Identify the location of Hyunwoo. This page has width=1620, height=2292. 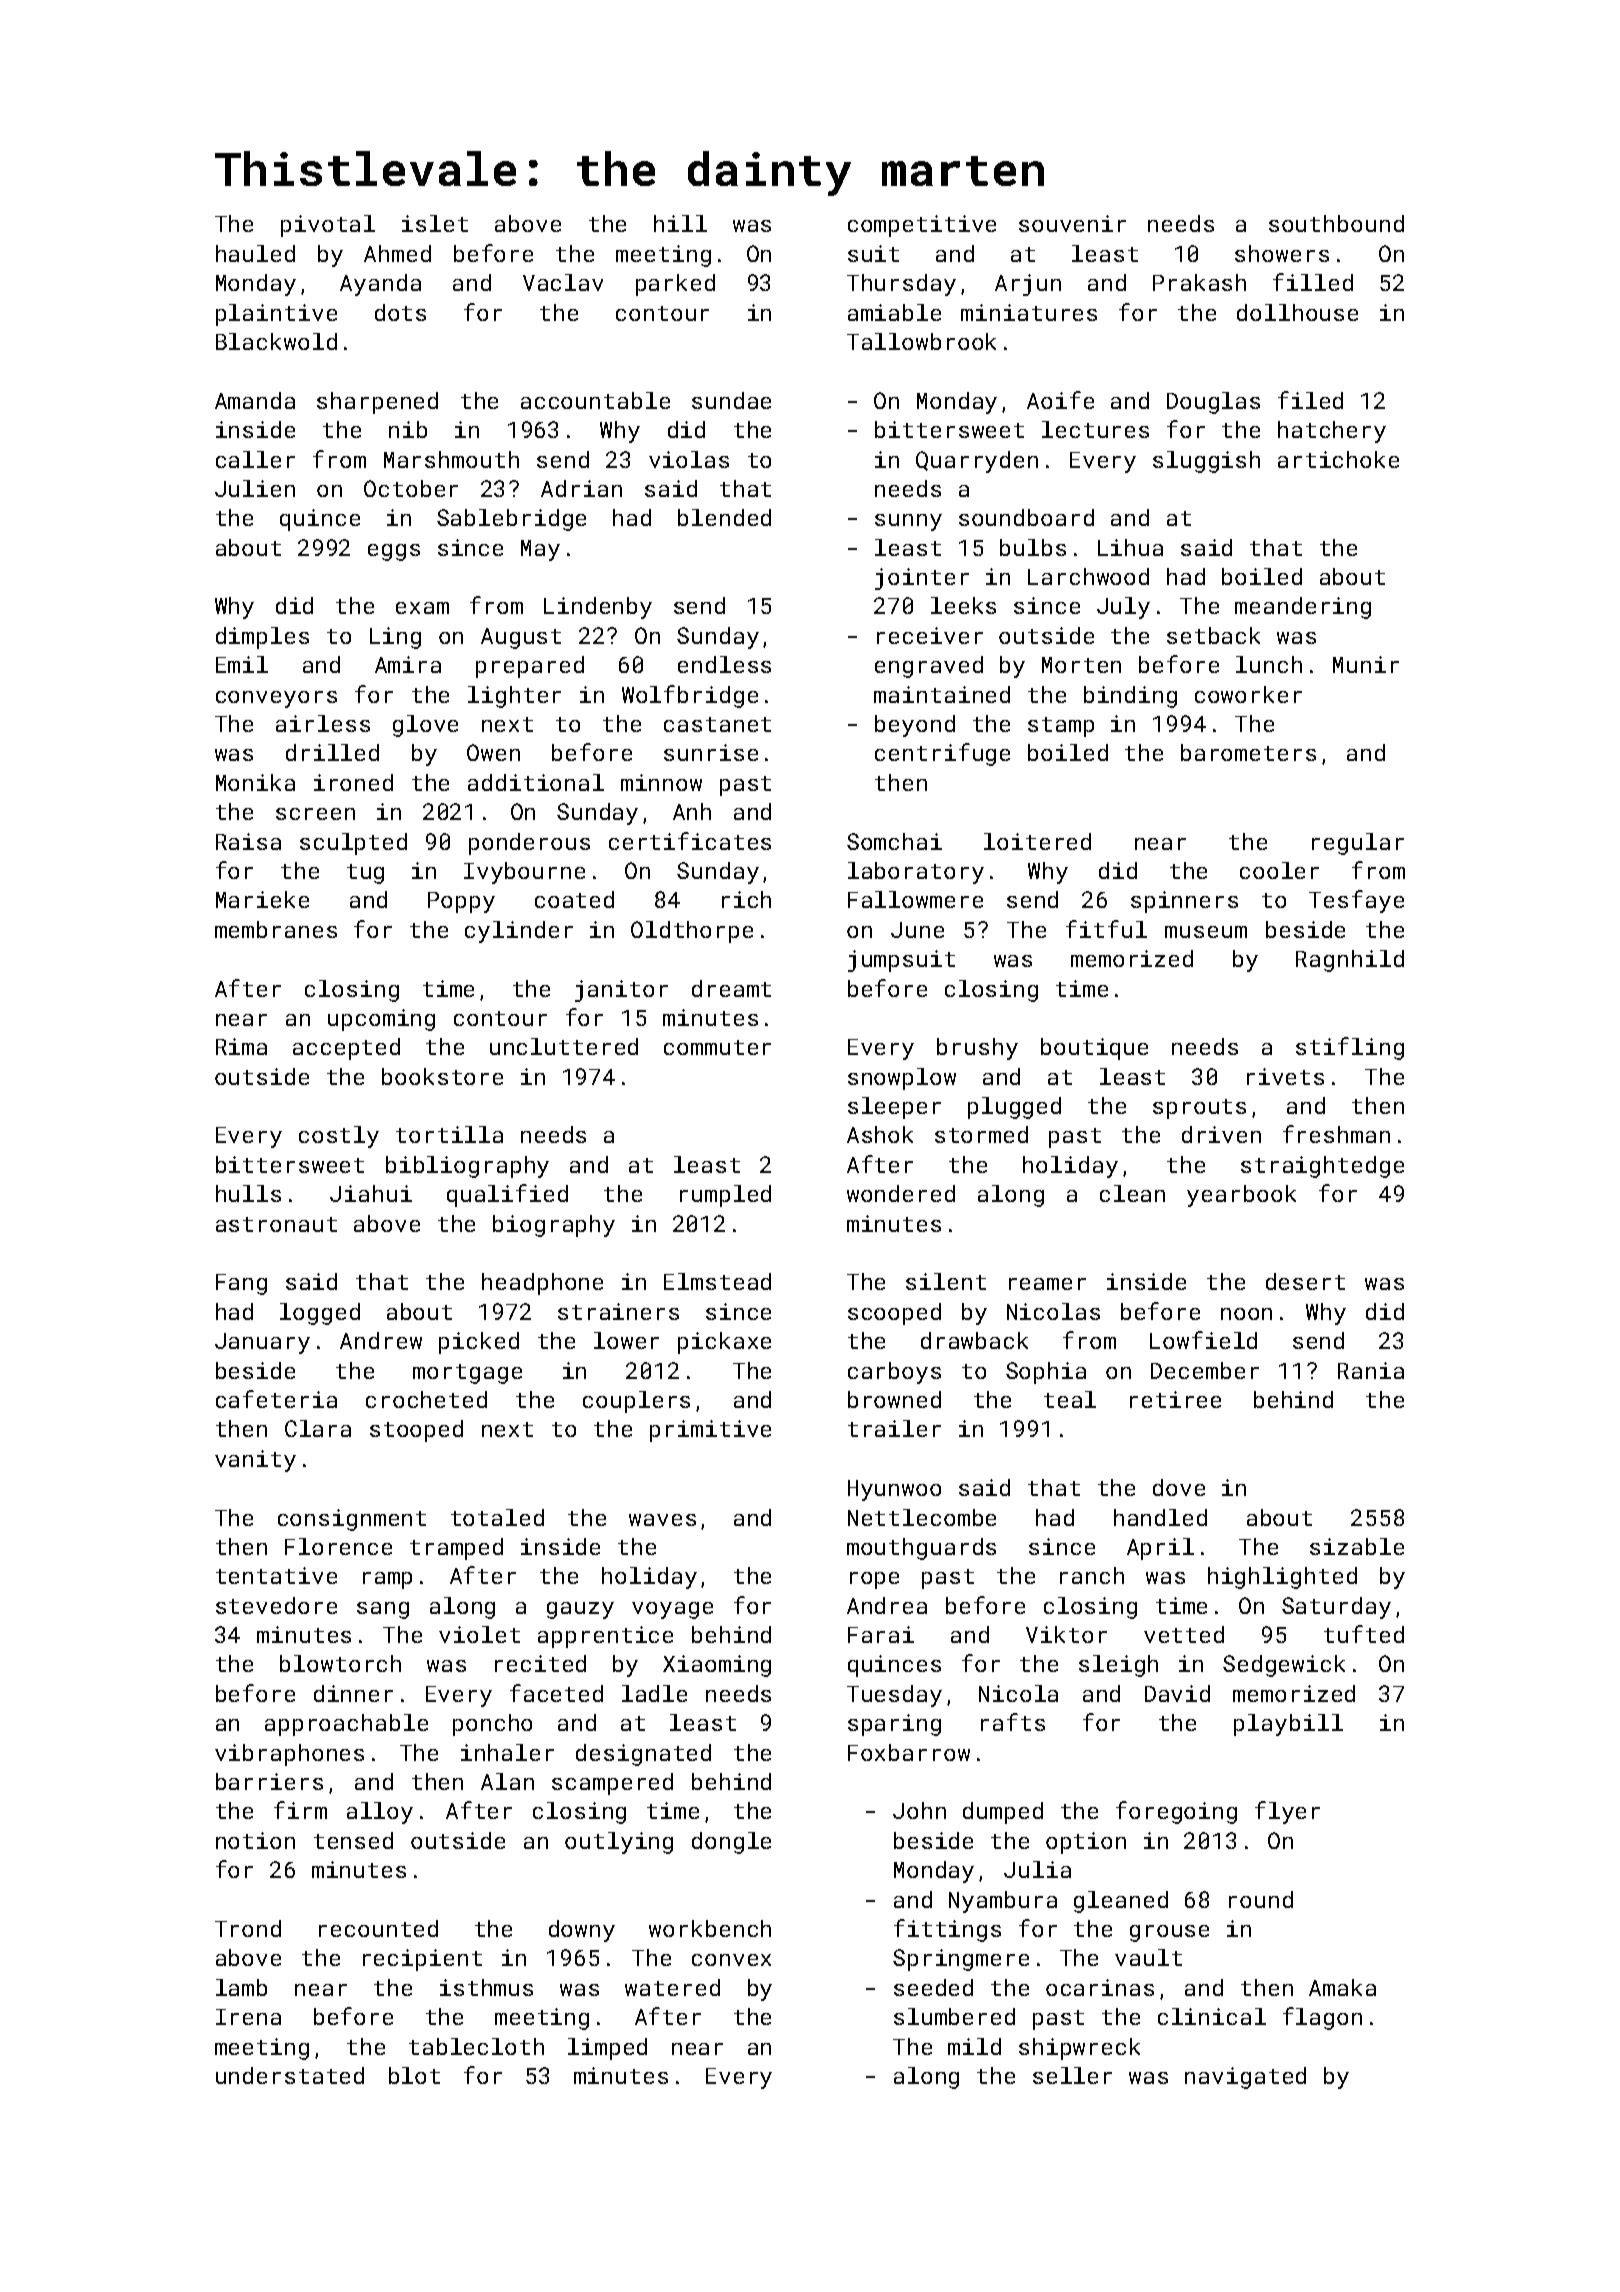
(894, 1490).
